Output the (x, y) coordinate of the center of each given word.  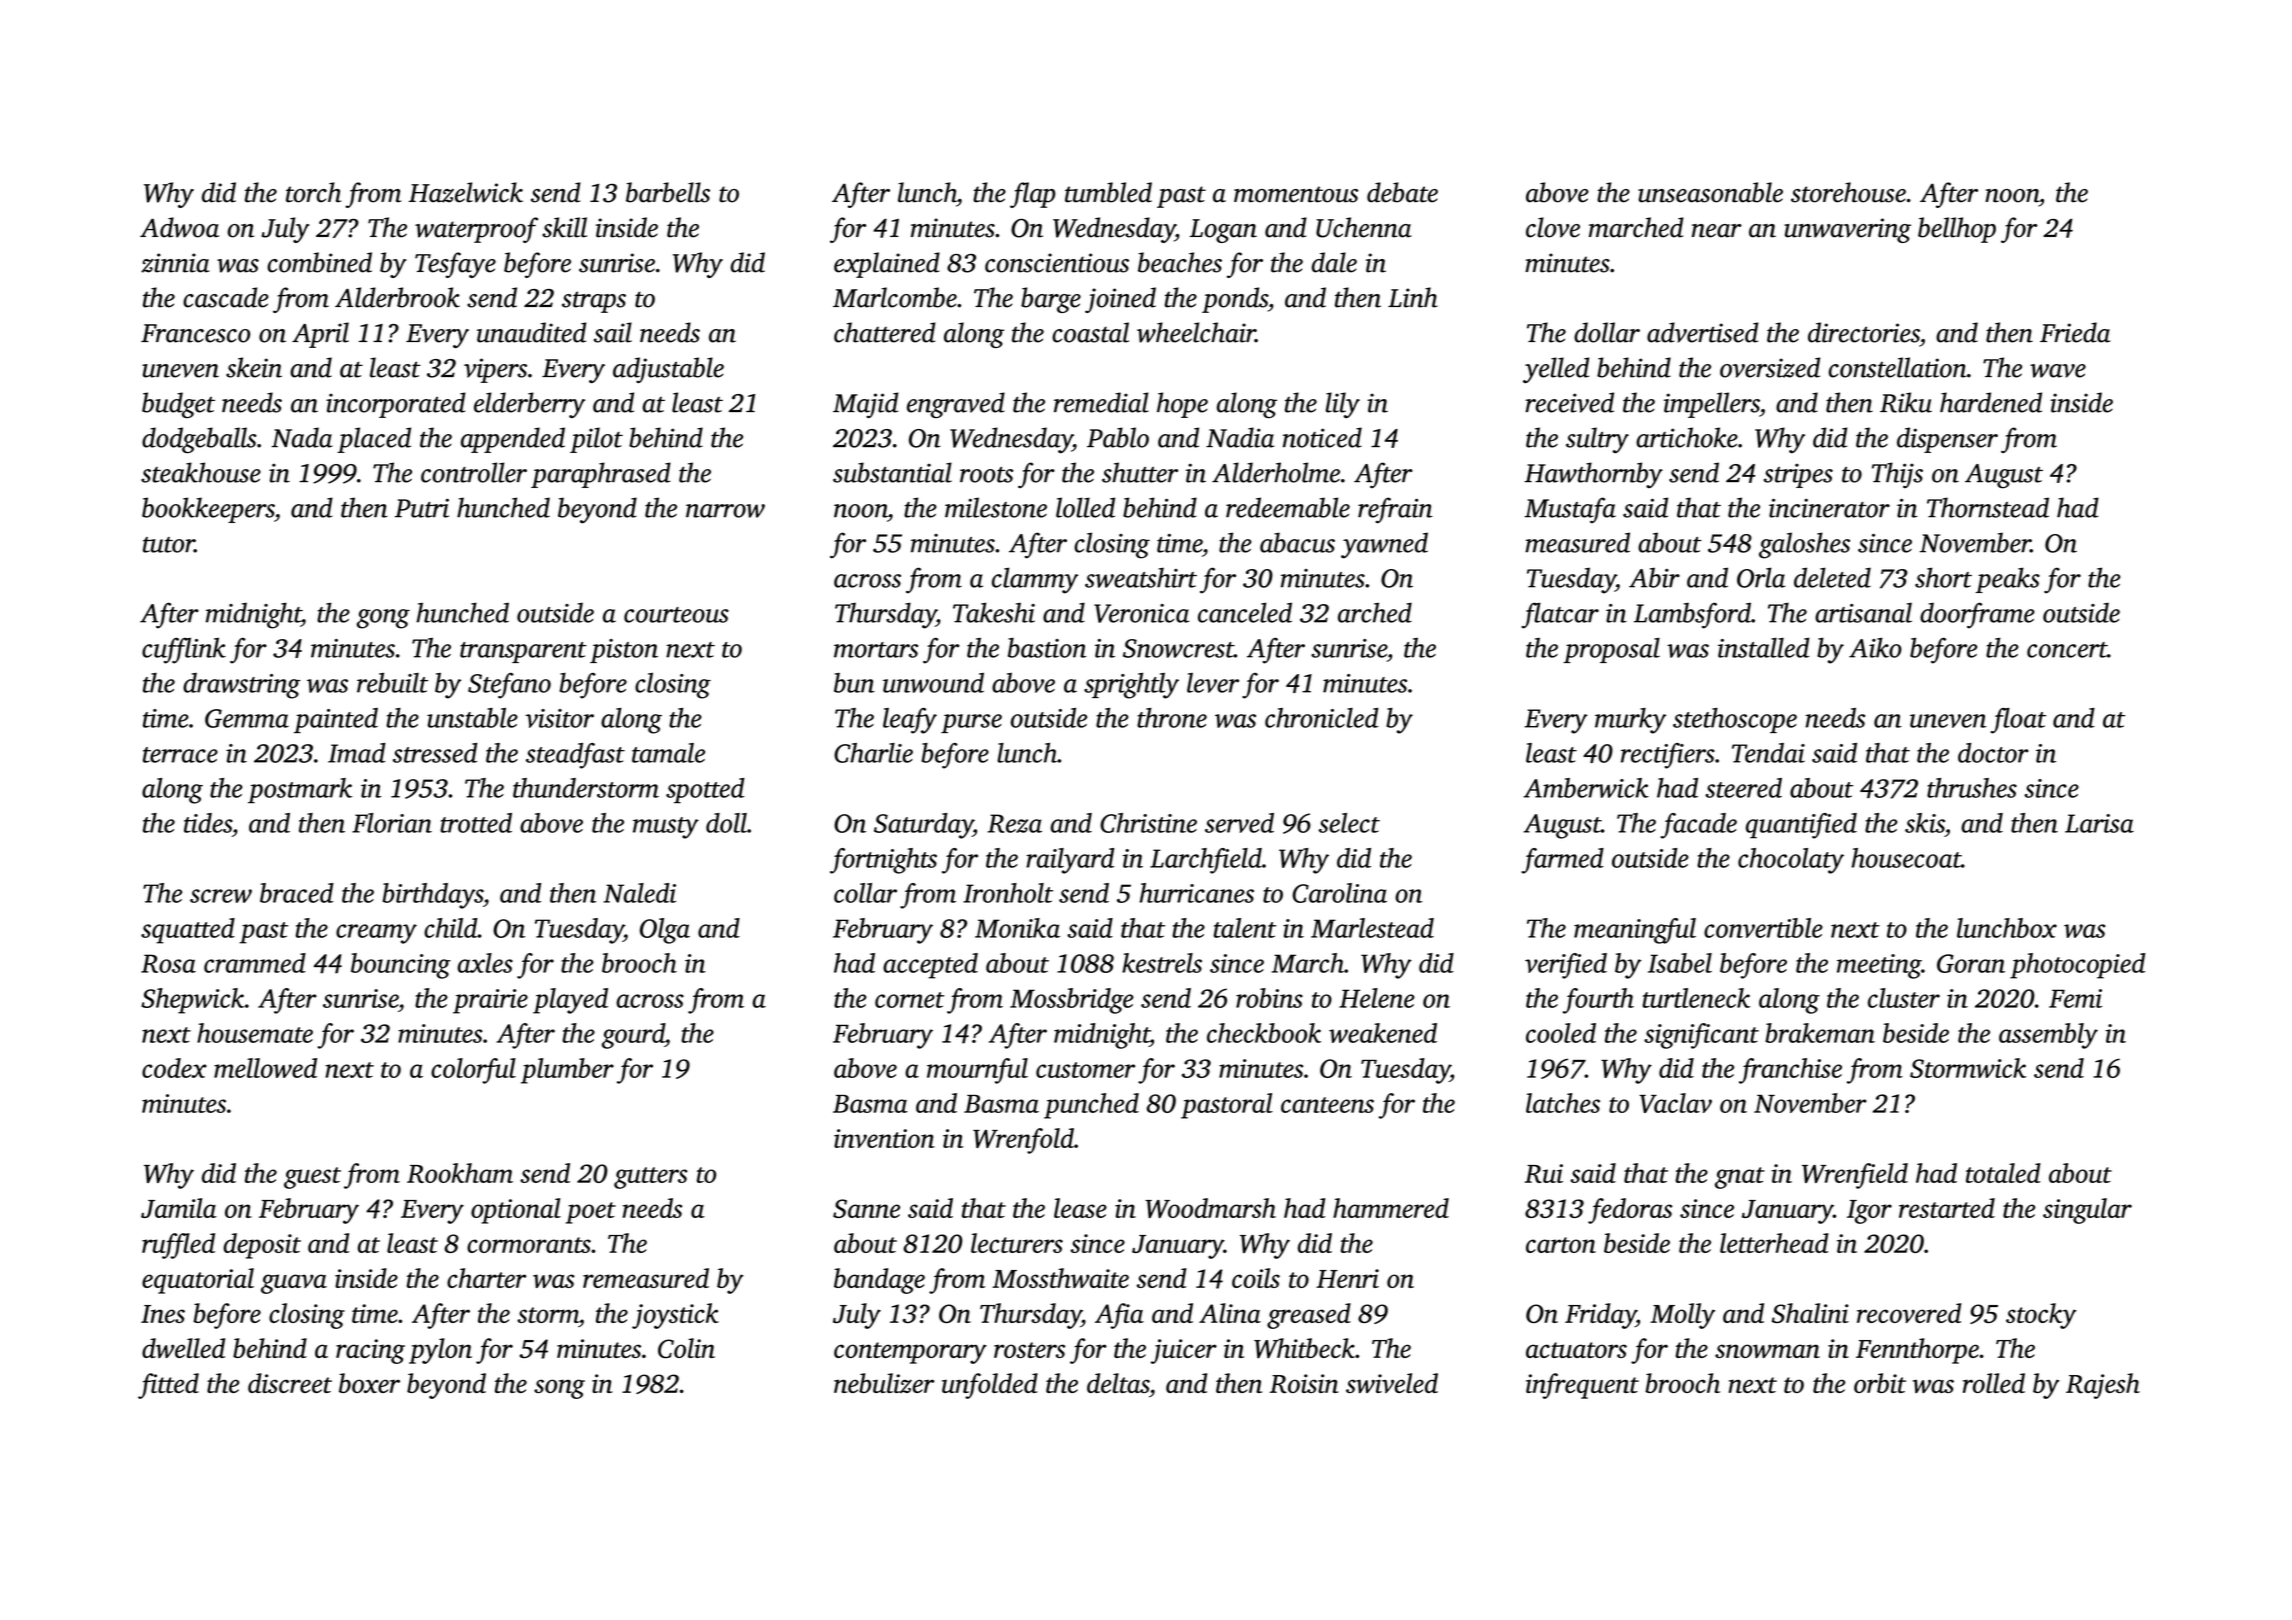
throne (1172, 718)
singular (2087, 1211)
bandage (879, 1281)
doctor (1993, 753)
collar (865, 893)
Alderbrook (397, 297)
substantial (892, 472)
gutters (651, 1178)
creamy (376, 934)
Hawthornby (1593, 475)
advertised (1702, 332)
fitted (168, 1386)
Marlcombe (895, 297)
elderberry (529, 405)
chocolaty (1791, 861)
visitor (559, 718)
